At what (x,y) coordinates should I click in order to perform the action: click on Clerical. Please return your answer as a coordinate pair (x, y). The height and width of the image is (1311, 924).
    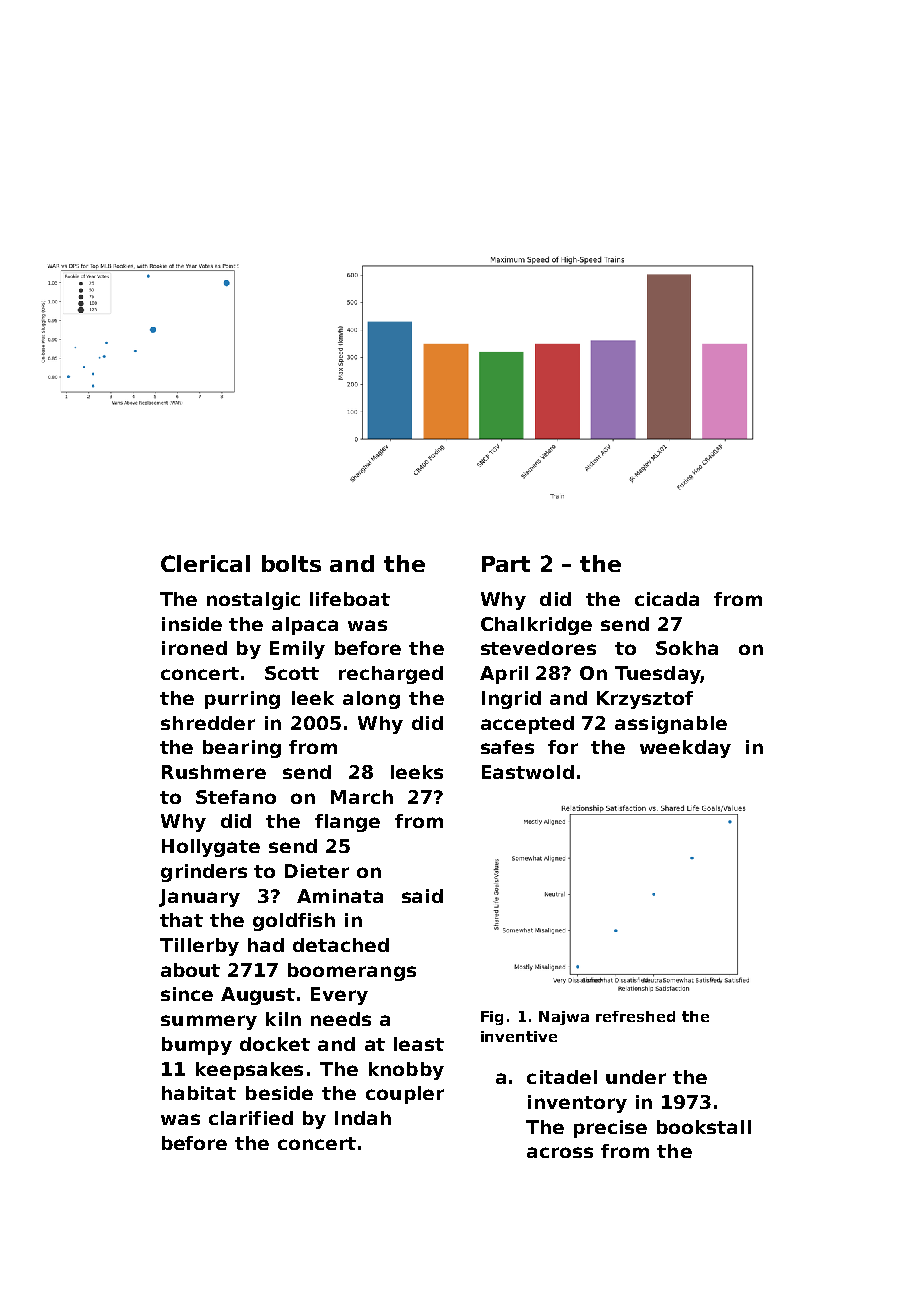
    Looking at the image, I should click on (205, 563).
